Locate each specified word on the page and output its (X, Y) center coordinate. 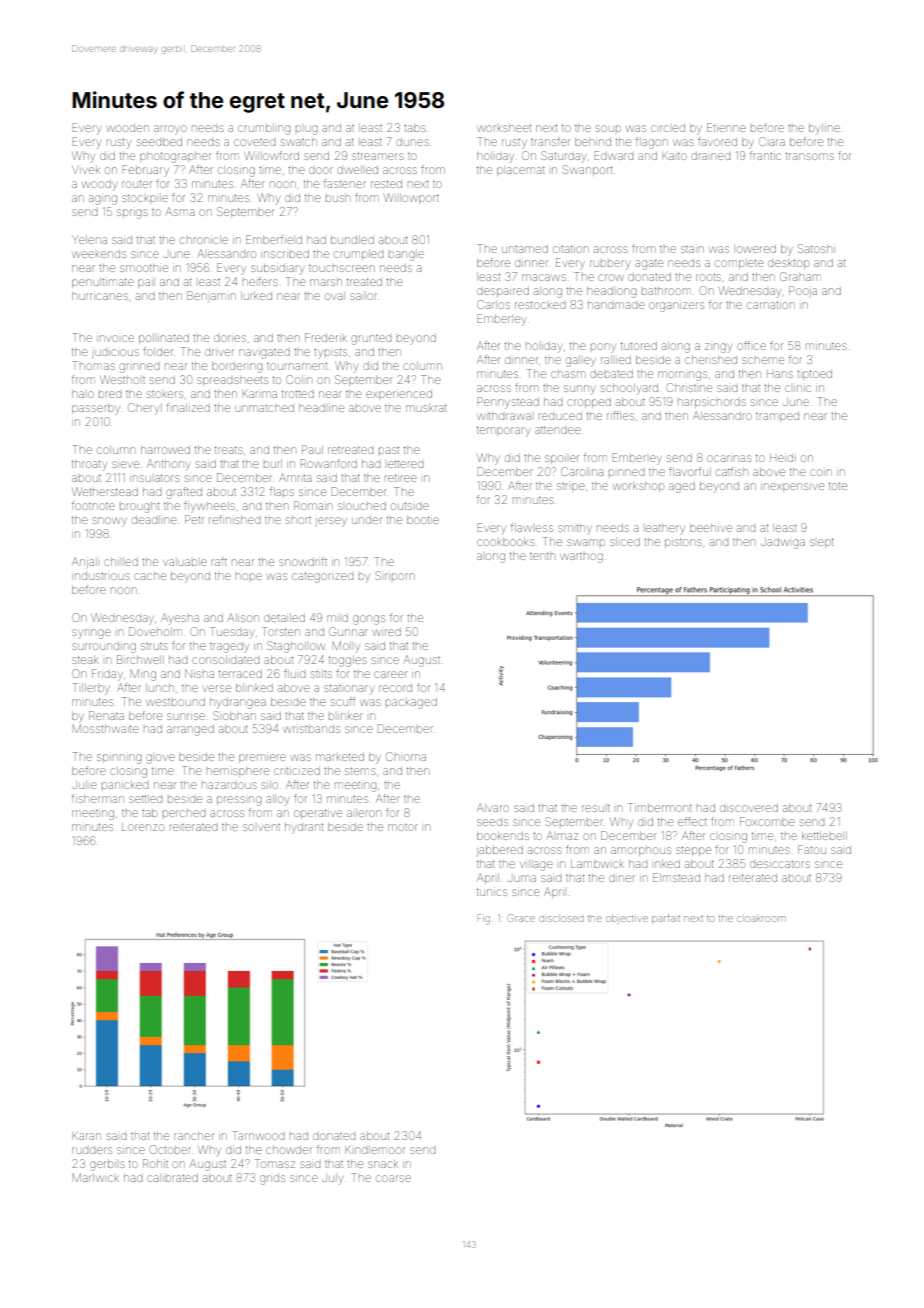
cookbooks (505, 542)
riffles (620, 415)
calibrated (172, 1178)
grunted (371, 340)
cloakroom (761, 918)
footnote (93, 505)
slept (822, 543)
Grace (521, 918)
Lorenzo (143, 827)
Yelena (89, 240)
